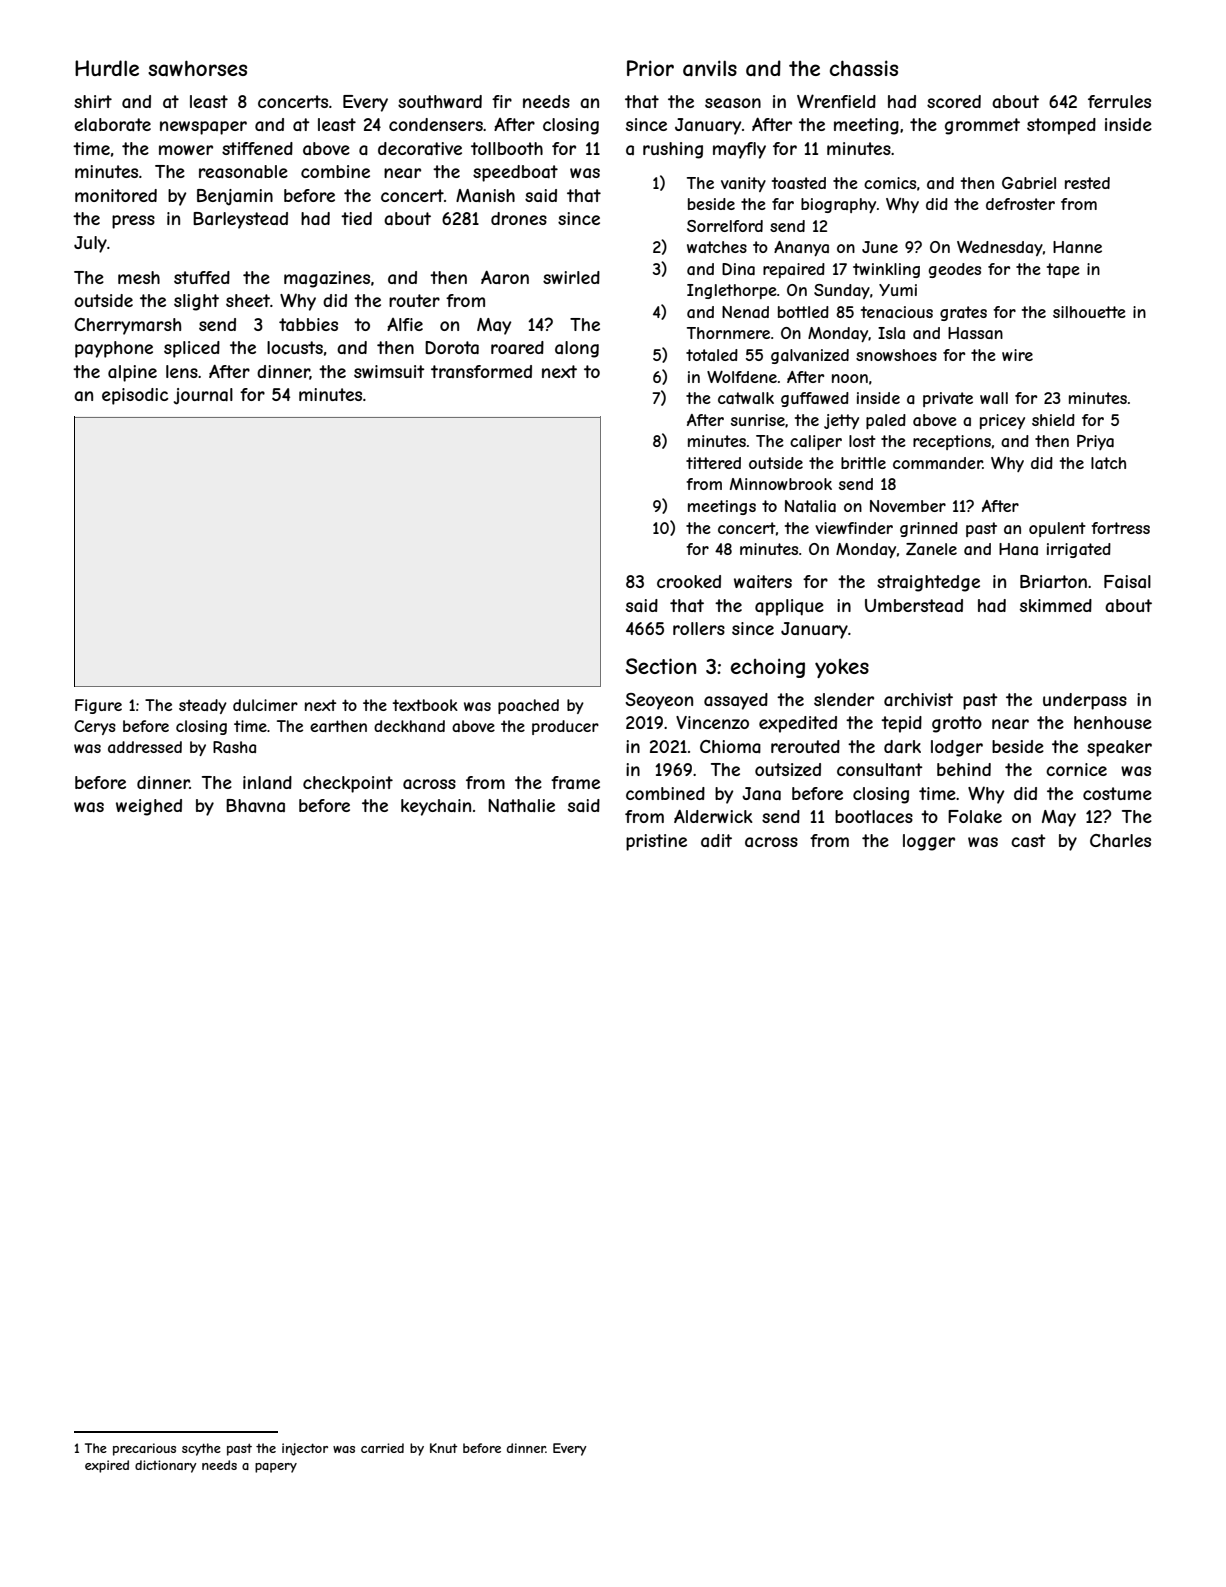 The height and width of the screenshot is (1587, 1226). Describe the element at coordinates (149, 807) in the screenshot. I see `weighed` at that location.
